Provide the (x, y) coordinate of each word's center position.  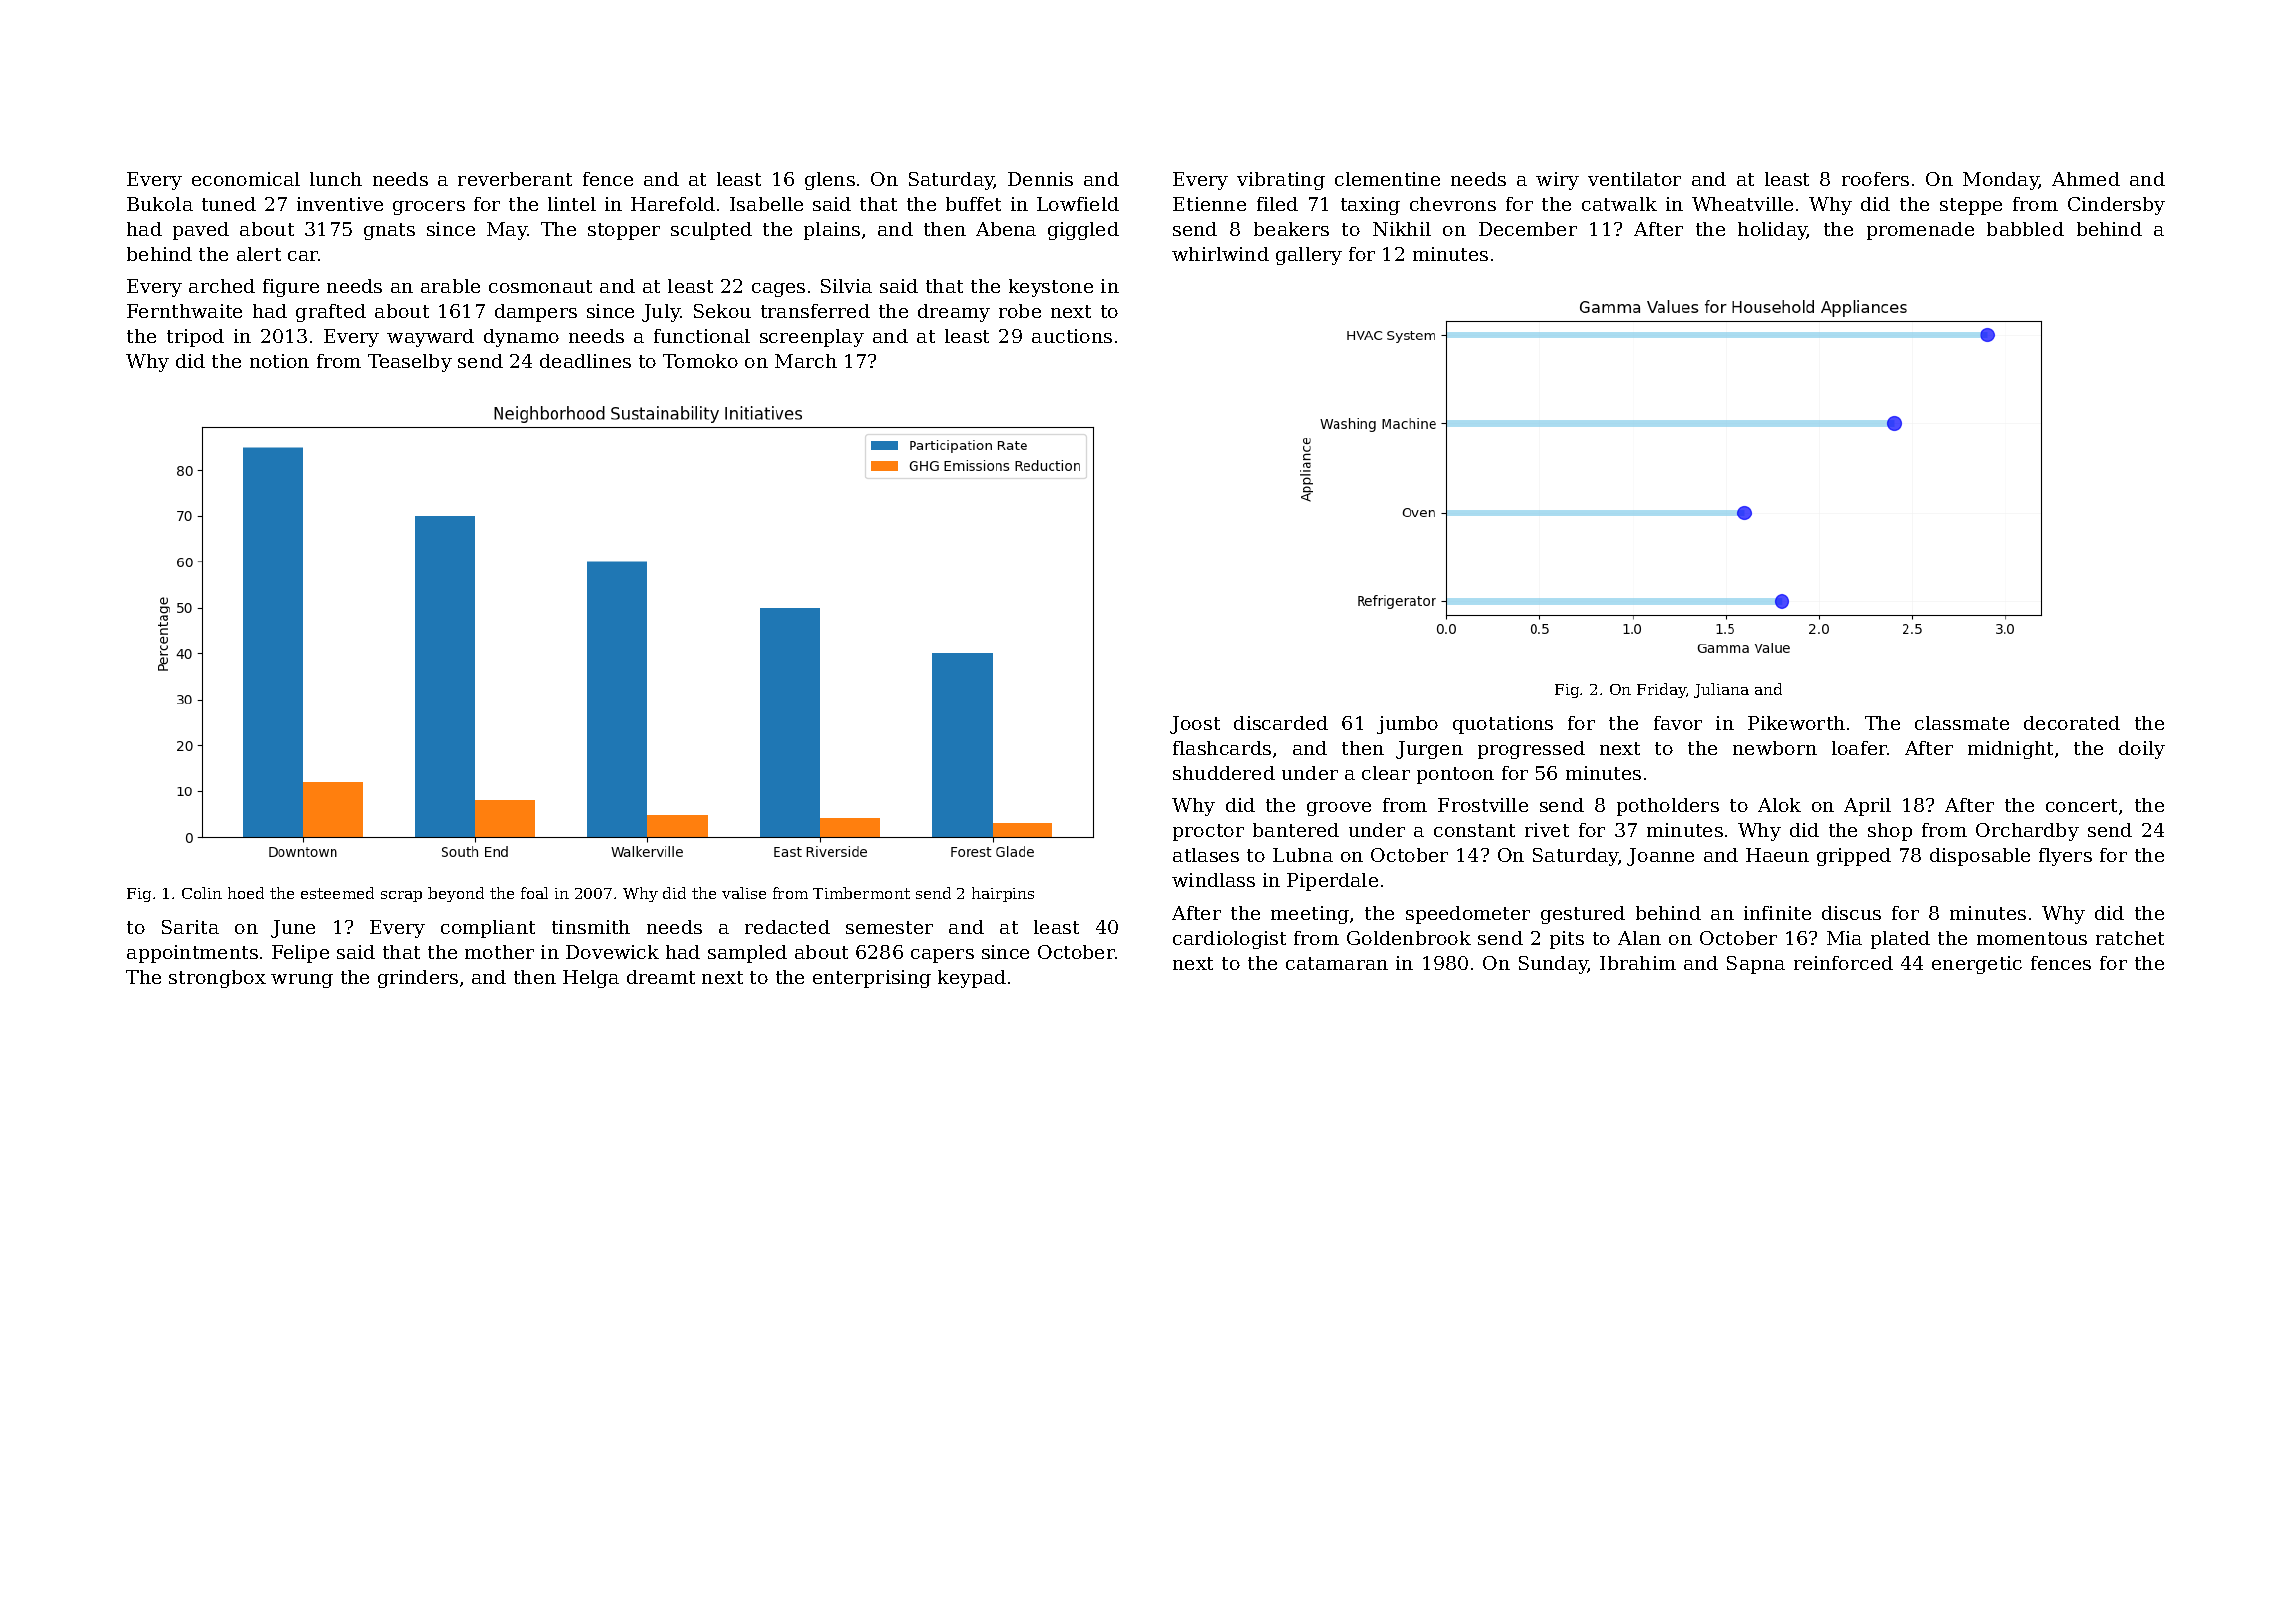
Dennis (1040, 179)
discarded (1281, 723)
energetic (1977, 965)
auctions (1072, 336)
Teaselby (410, 363)
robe (1020, 311)
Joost (1195, 725)
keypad (972, 979)
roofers (1875, 179)
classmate (1962, 723)
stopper (624, 231)
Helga (591, 979)
